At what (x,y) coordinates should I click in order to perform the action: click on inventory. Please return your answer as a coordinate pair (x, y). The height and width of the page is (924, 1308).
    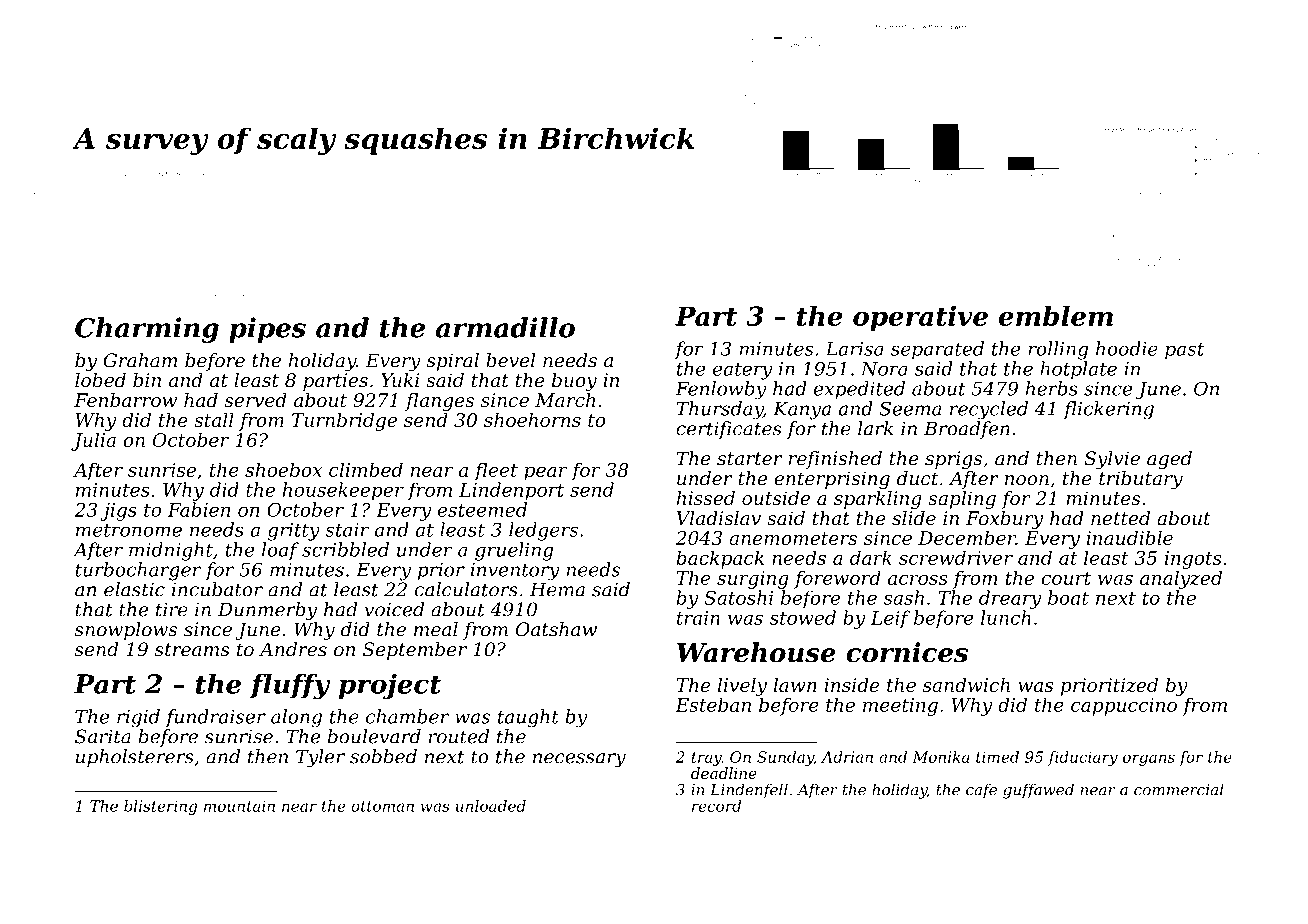
    Looking at the image, I should click on (515, 572).
